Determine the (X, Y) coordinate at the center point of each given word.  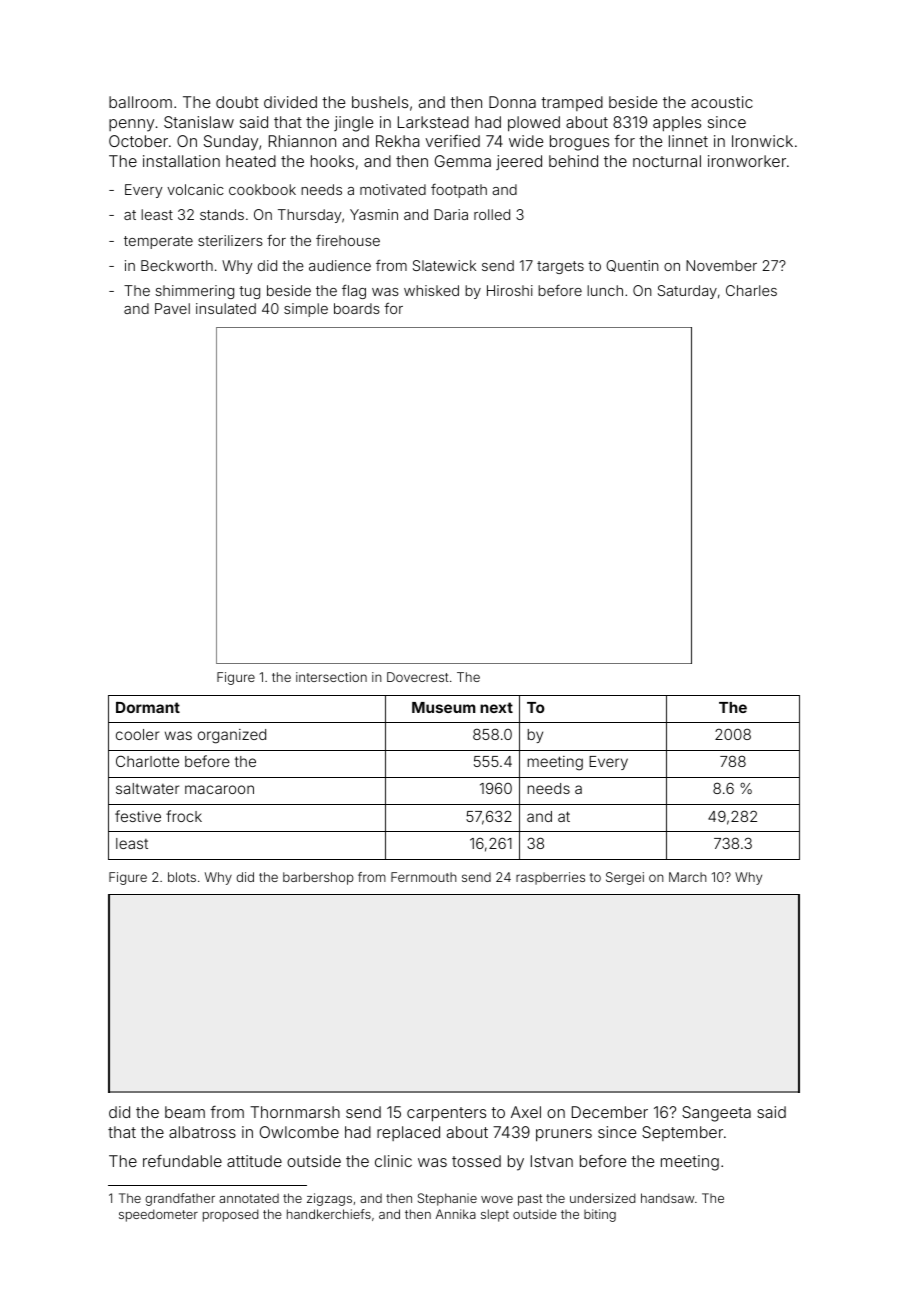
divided (290, 102)
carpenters (446, 1114)
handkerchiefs (329, 1214)
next (496, 707)
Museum (444, 707)
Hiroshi (510, 290)
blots (182, 877)
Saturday (687, 292)
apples (677, 124)
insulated (226, 308)
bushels (380, 102)
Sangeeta (716, 1114)
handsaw (667, 1198)
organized (232, 736)
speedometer (158, 1215)
